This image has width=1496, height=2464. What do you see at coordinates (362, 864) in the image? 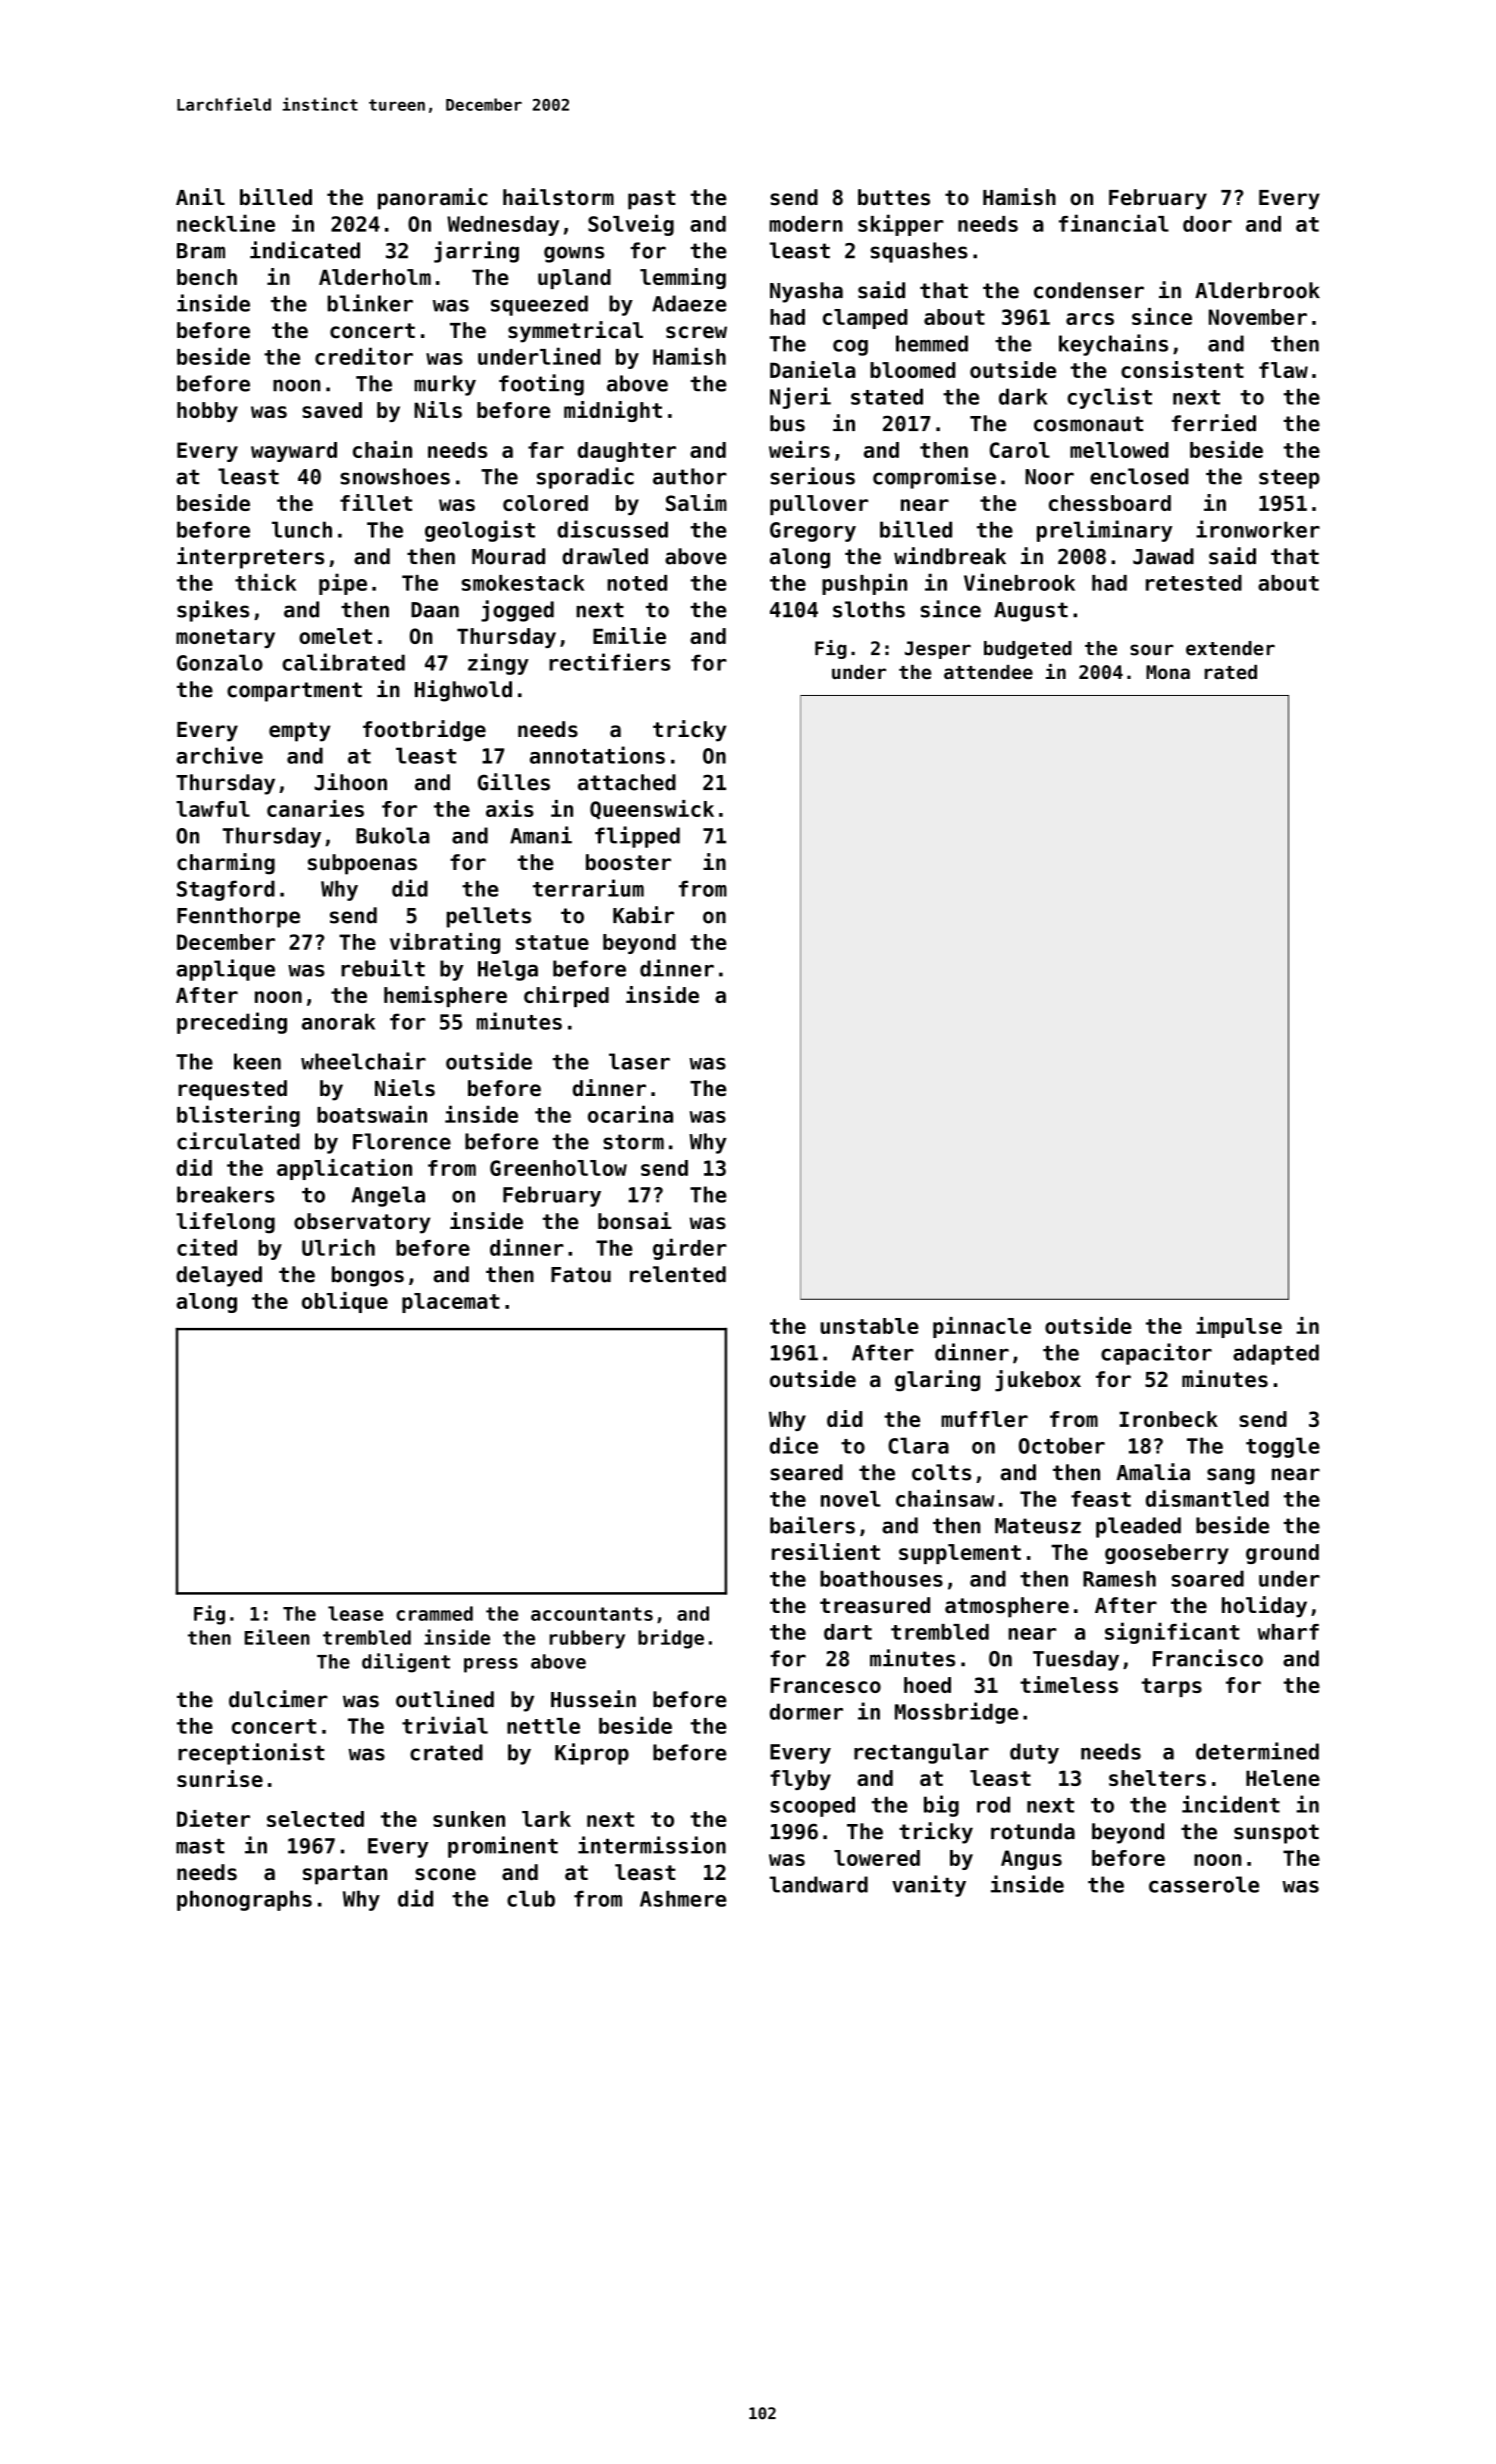
I see `subpoenas` at bounding box center [362, 864].
